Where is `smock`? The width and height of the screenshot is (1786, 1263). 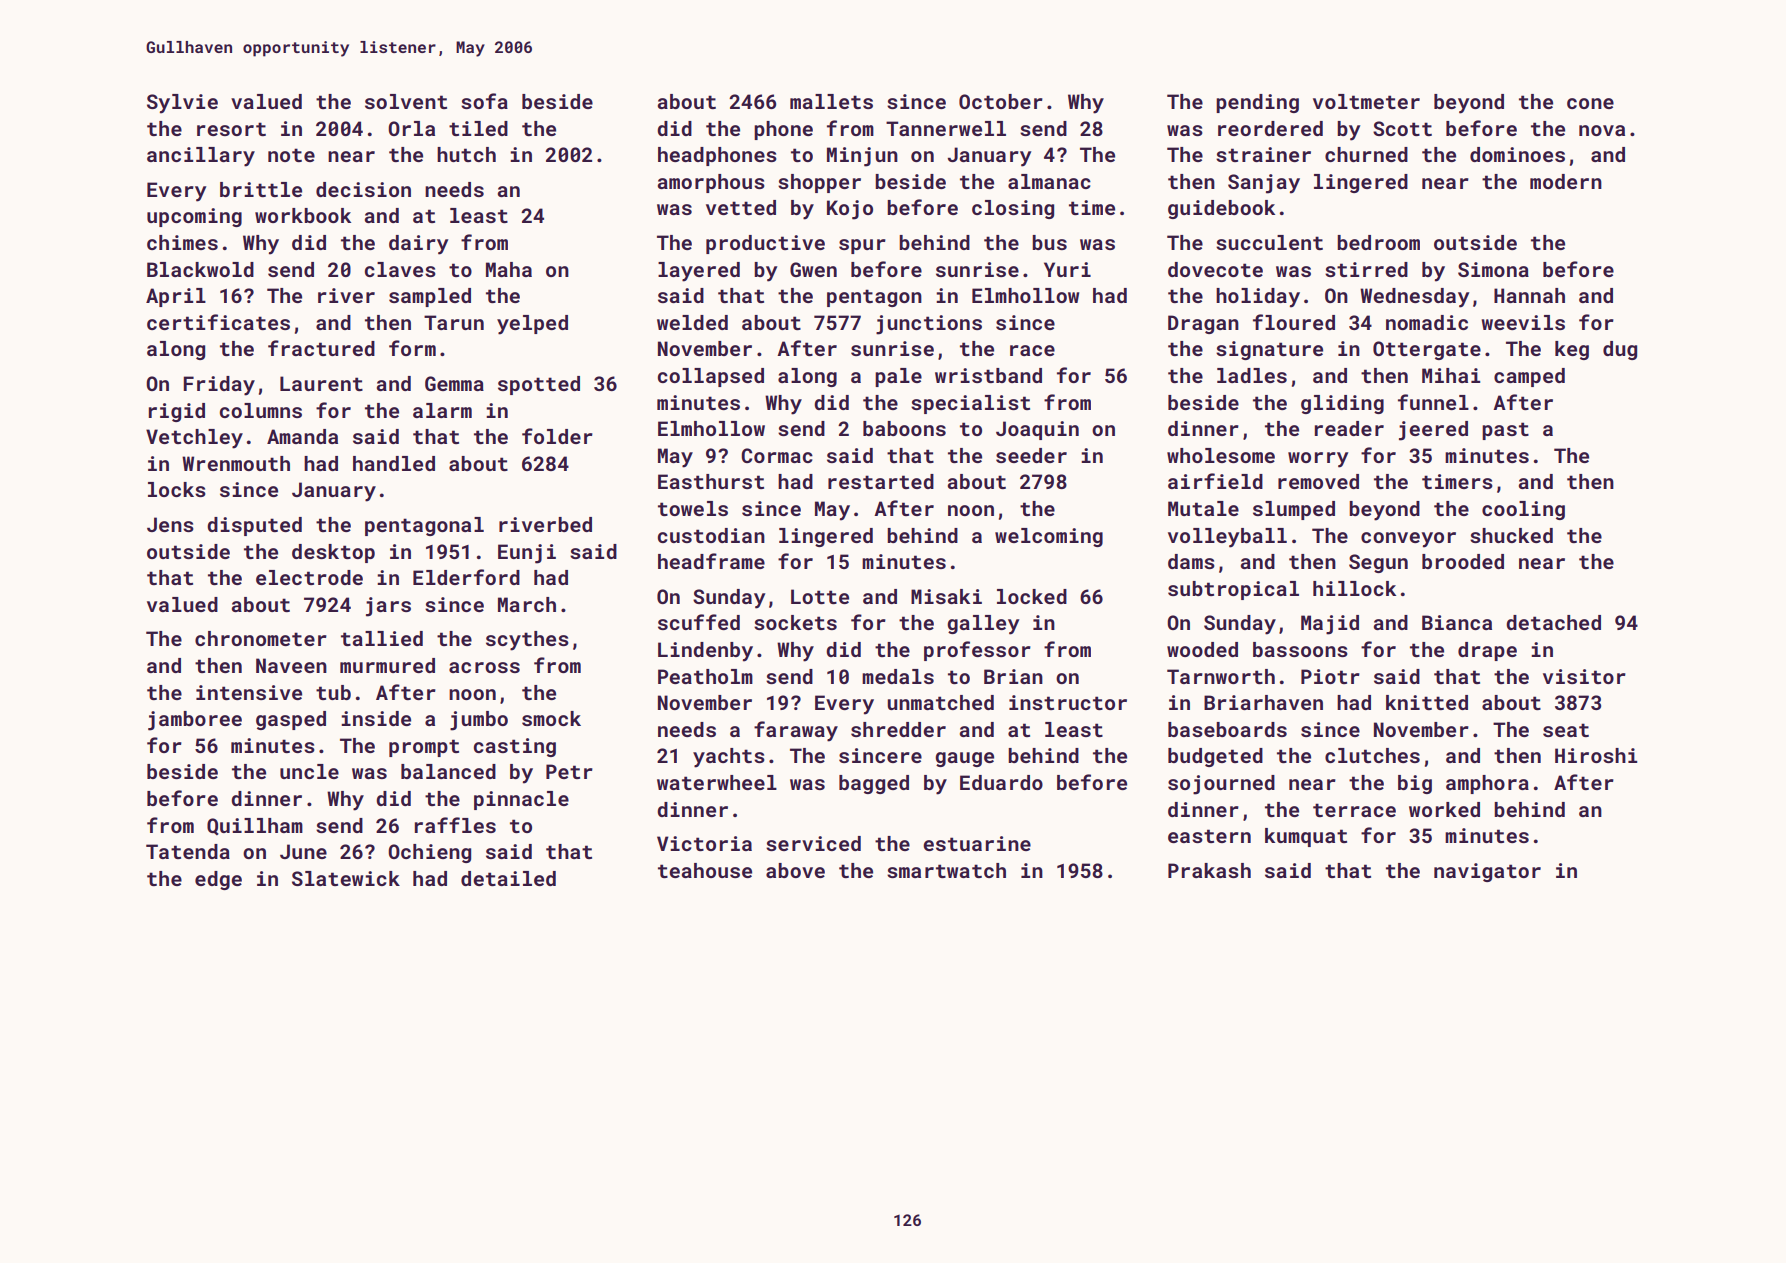 smock is located at coordinates (551, 718).
